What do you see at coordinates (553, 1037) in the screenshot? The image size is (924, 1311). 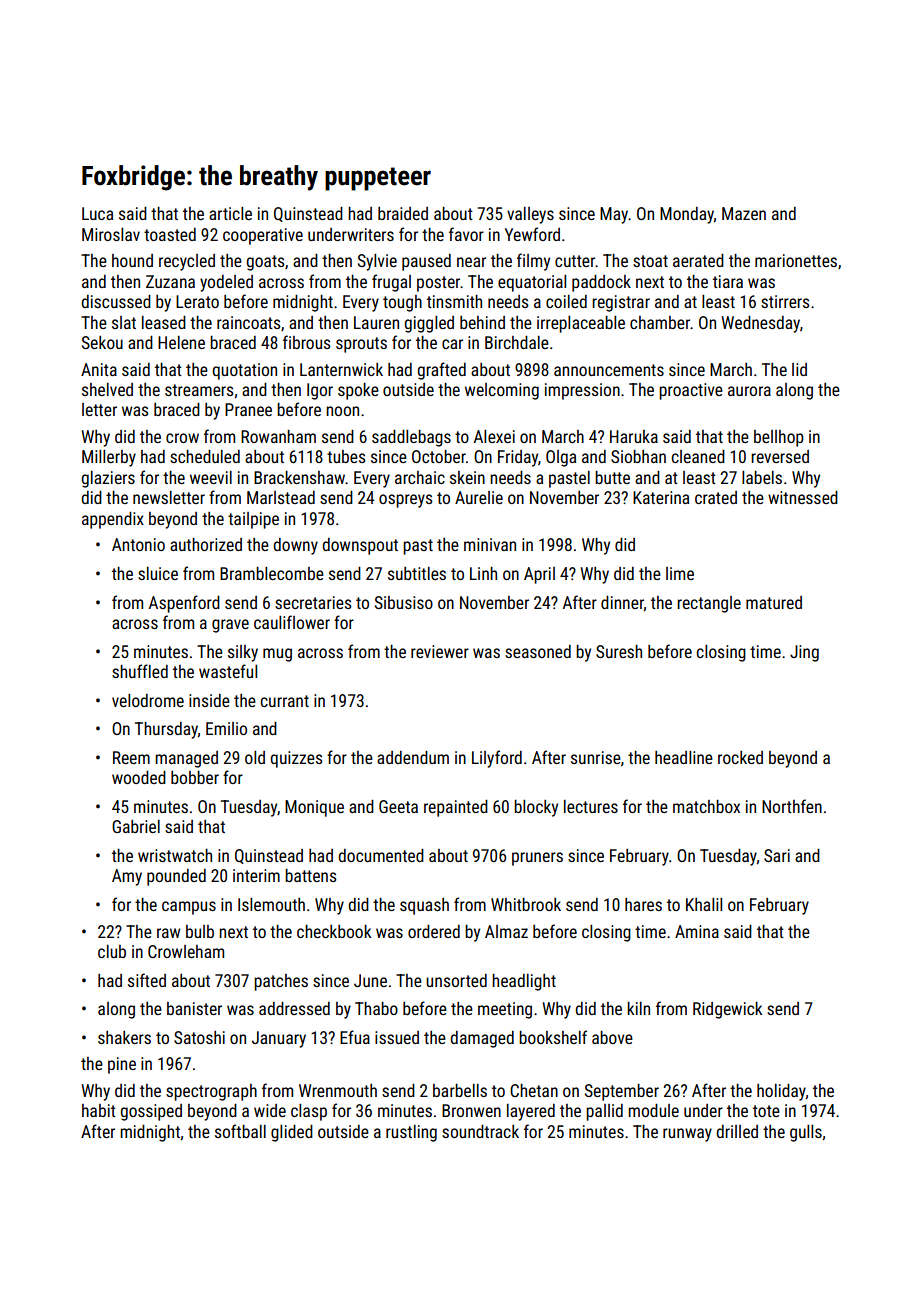 I see `bookshelf` at bounding box center [553, 1037].
